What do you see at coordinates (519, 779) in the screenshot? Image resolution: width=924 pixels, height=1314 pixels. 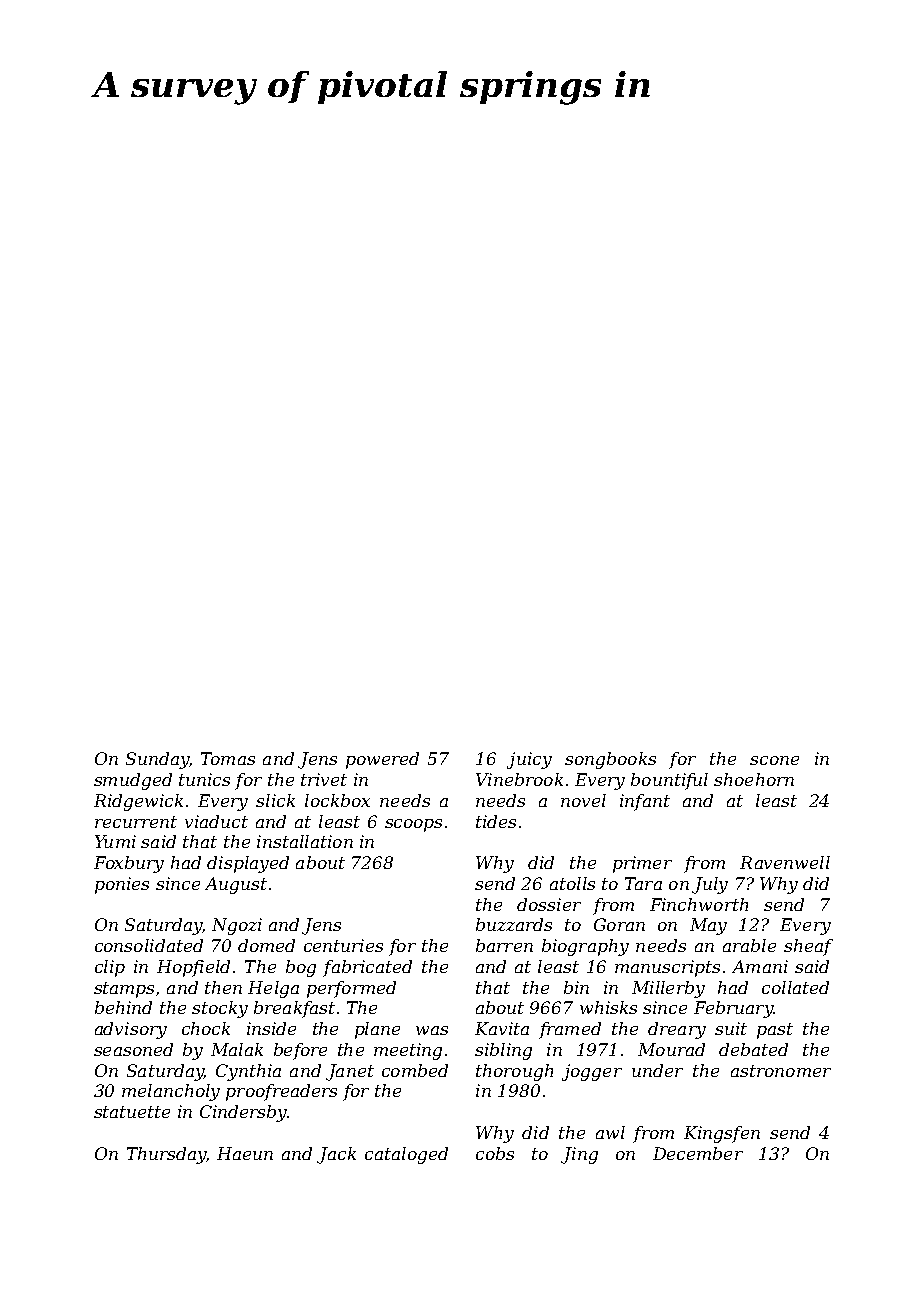 I see `Vinebrook` at bounding box center [519, 779].
